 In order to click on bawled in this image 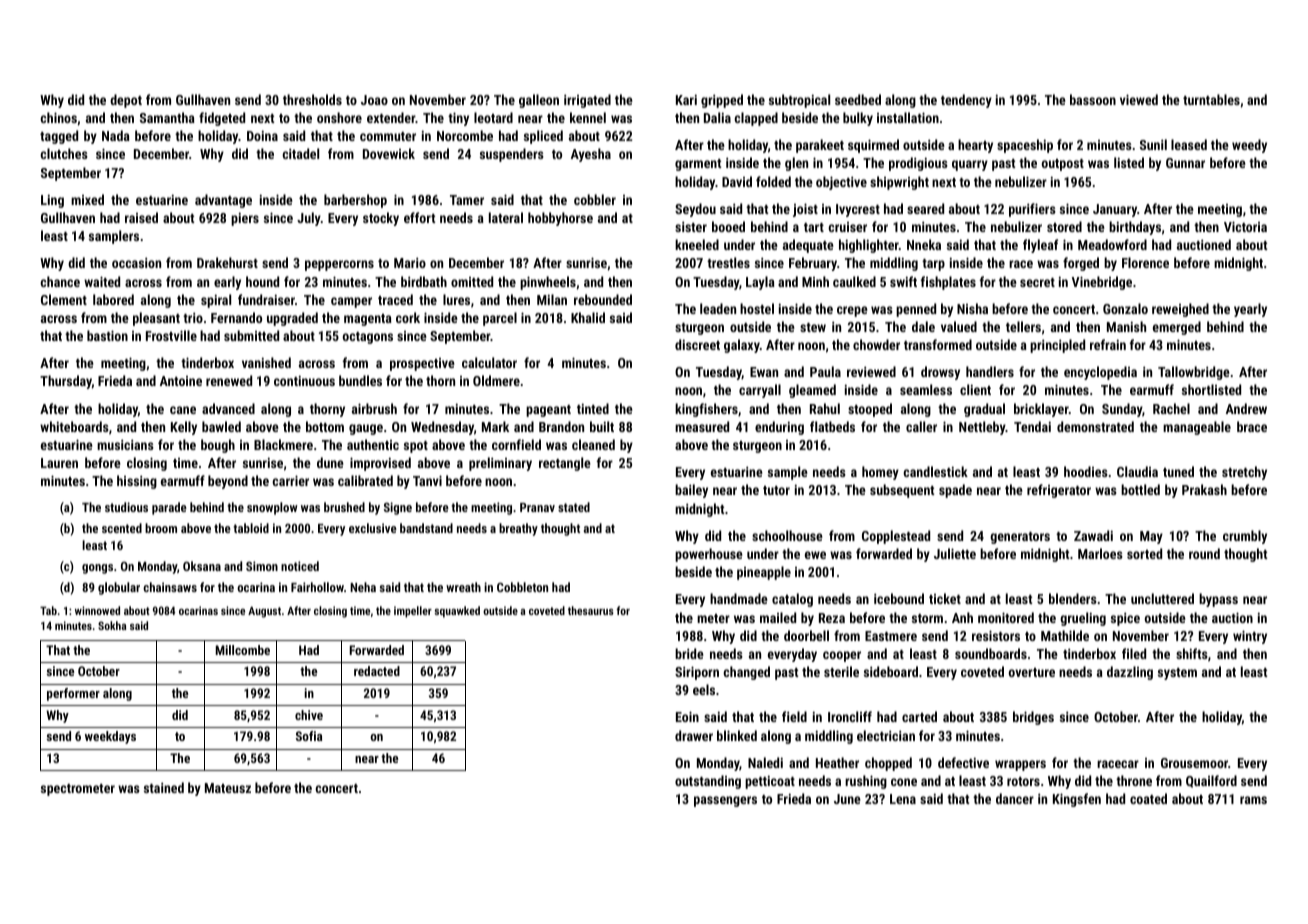, I will do `click(221, 426)`.
